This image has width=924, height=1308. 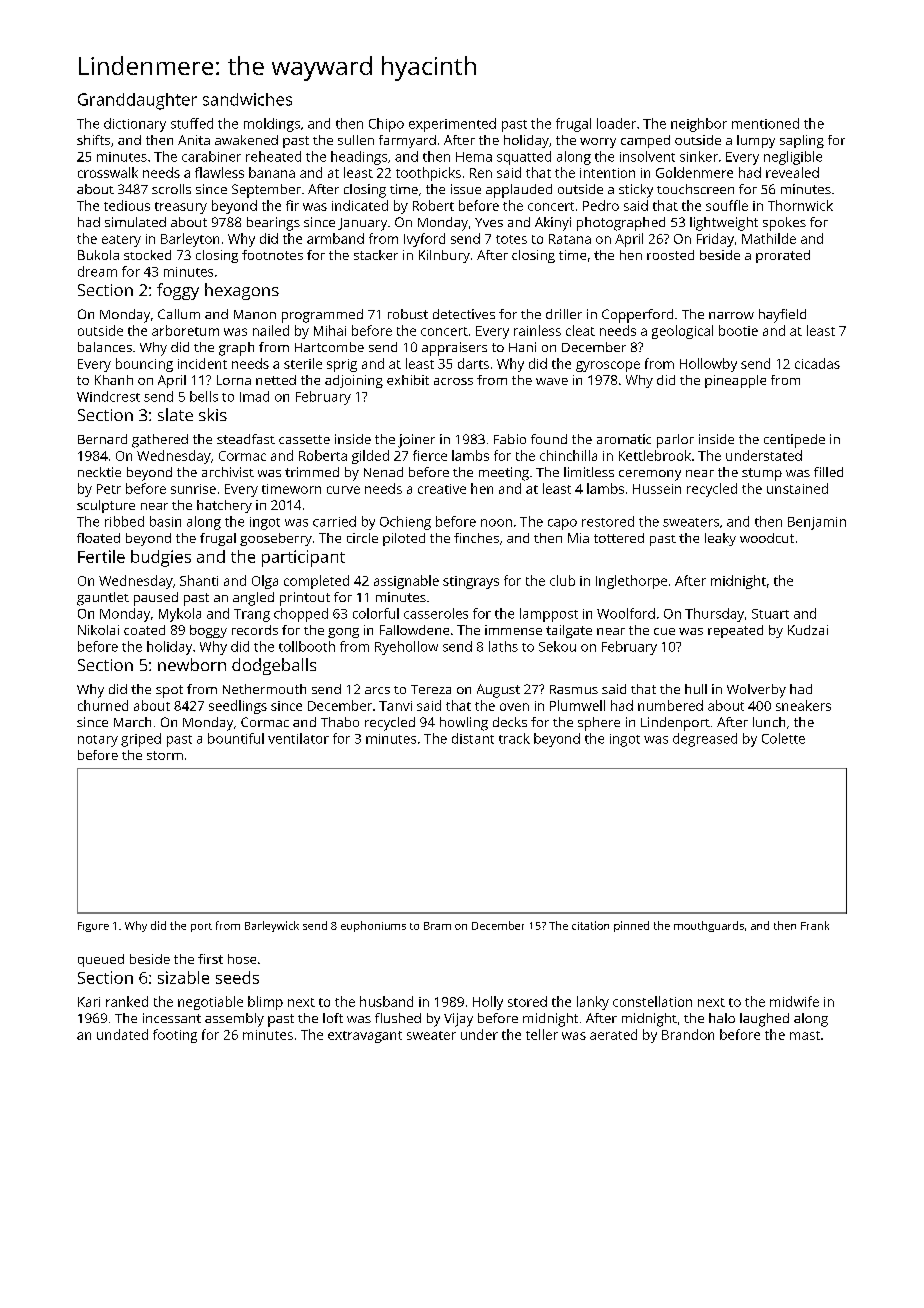 I want to click on Colette, so click(x=783, y=738).
